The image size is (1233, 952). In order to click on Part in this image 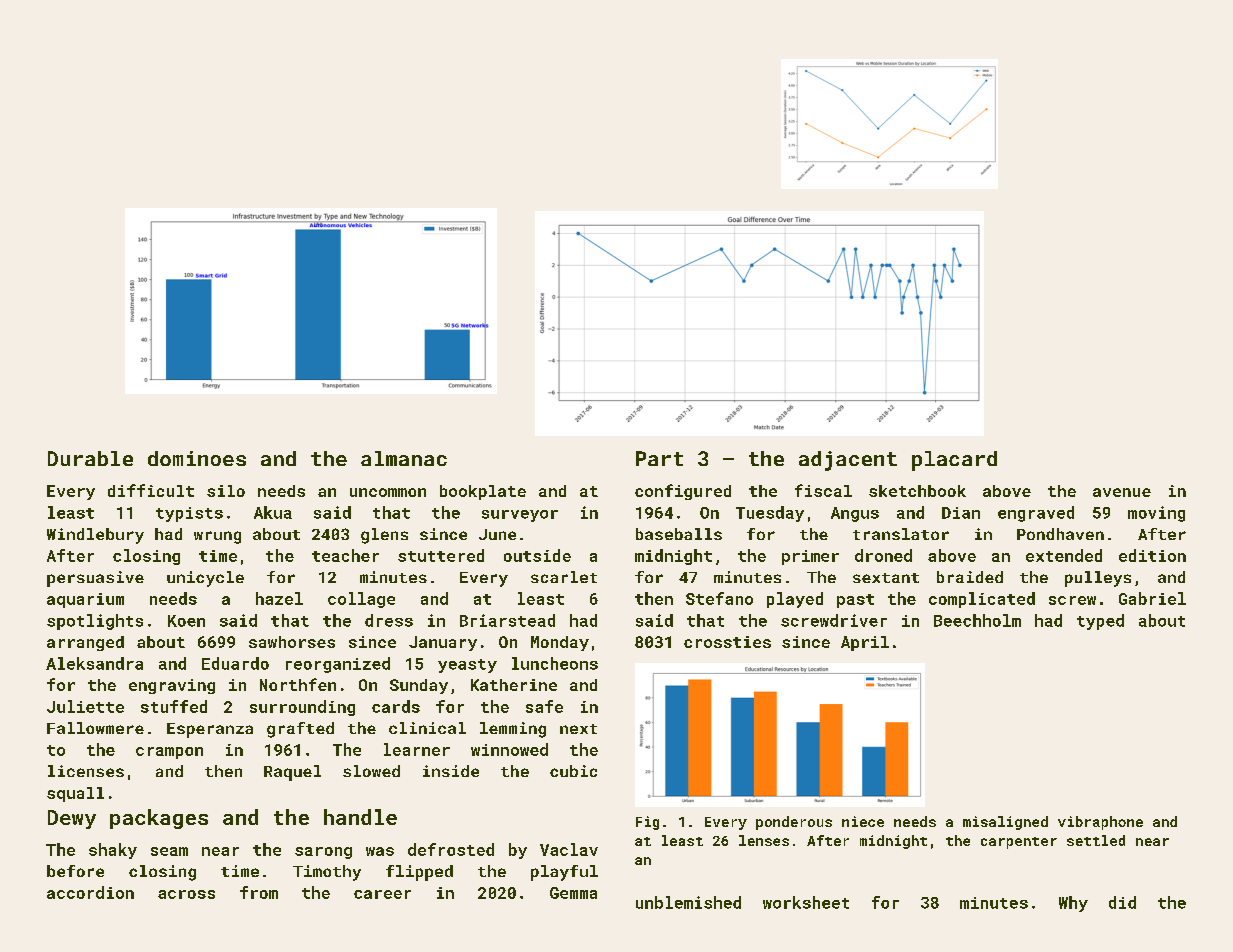, I will do `click(659, 458)`.
